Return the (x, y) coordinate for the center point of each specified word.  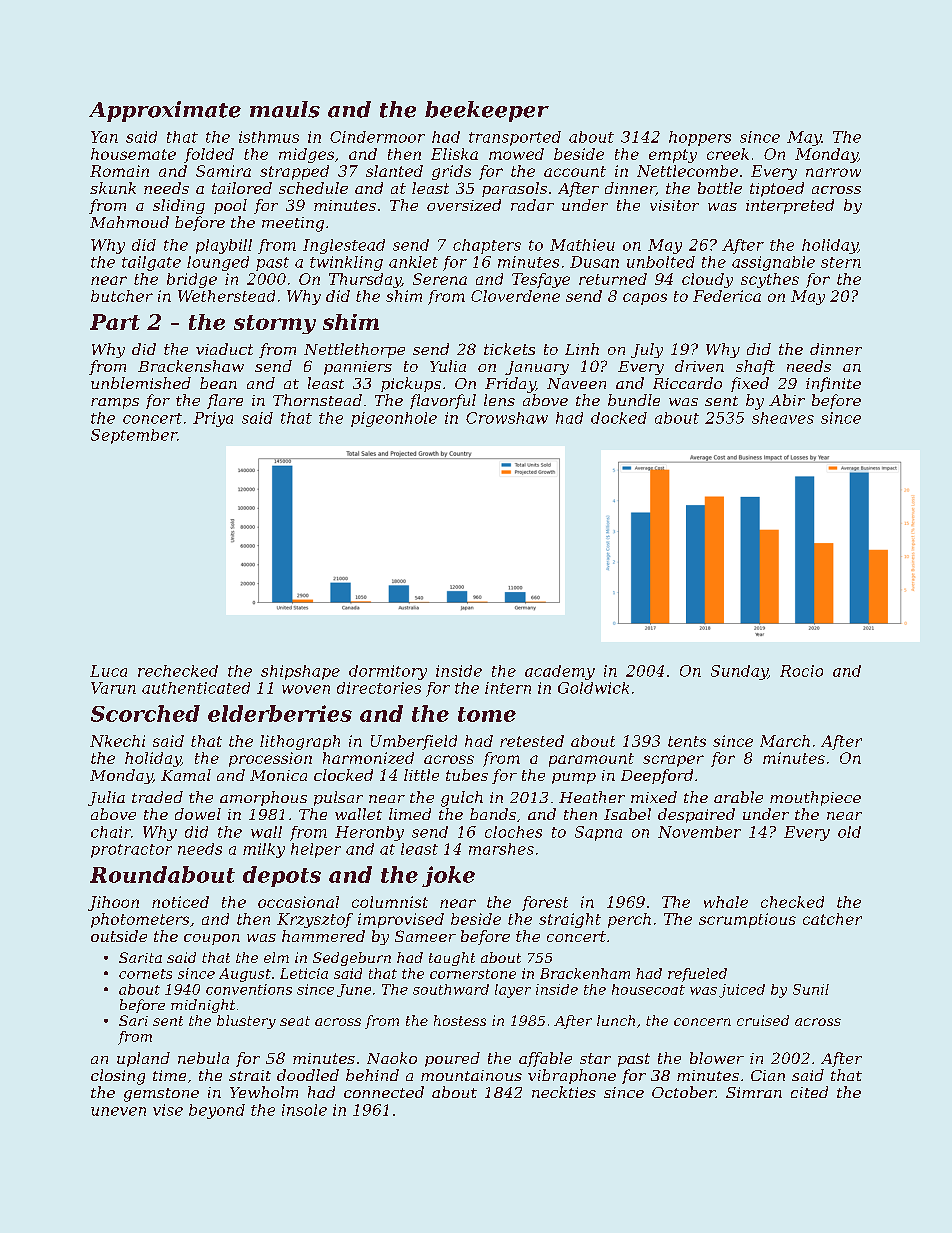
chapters (487, 246)
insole (304, 1110)
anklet (413, 262)
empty (673, 156)
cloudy (707, 280)
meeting (293, 224)
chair (111, 832)
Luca (108, 671)
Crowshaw (507, 418)
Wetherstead (226, 296)
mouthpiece (815, 798)
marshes (501, 849)
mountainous (471, 1075)
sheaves (783, 418)
